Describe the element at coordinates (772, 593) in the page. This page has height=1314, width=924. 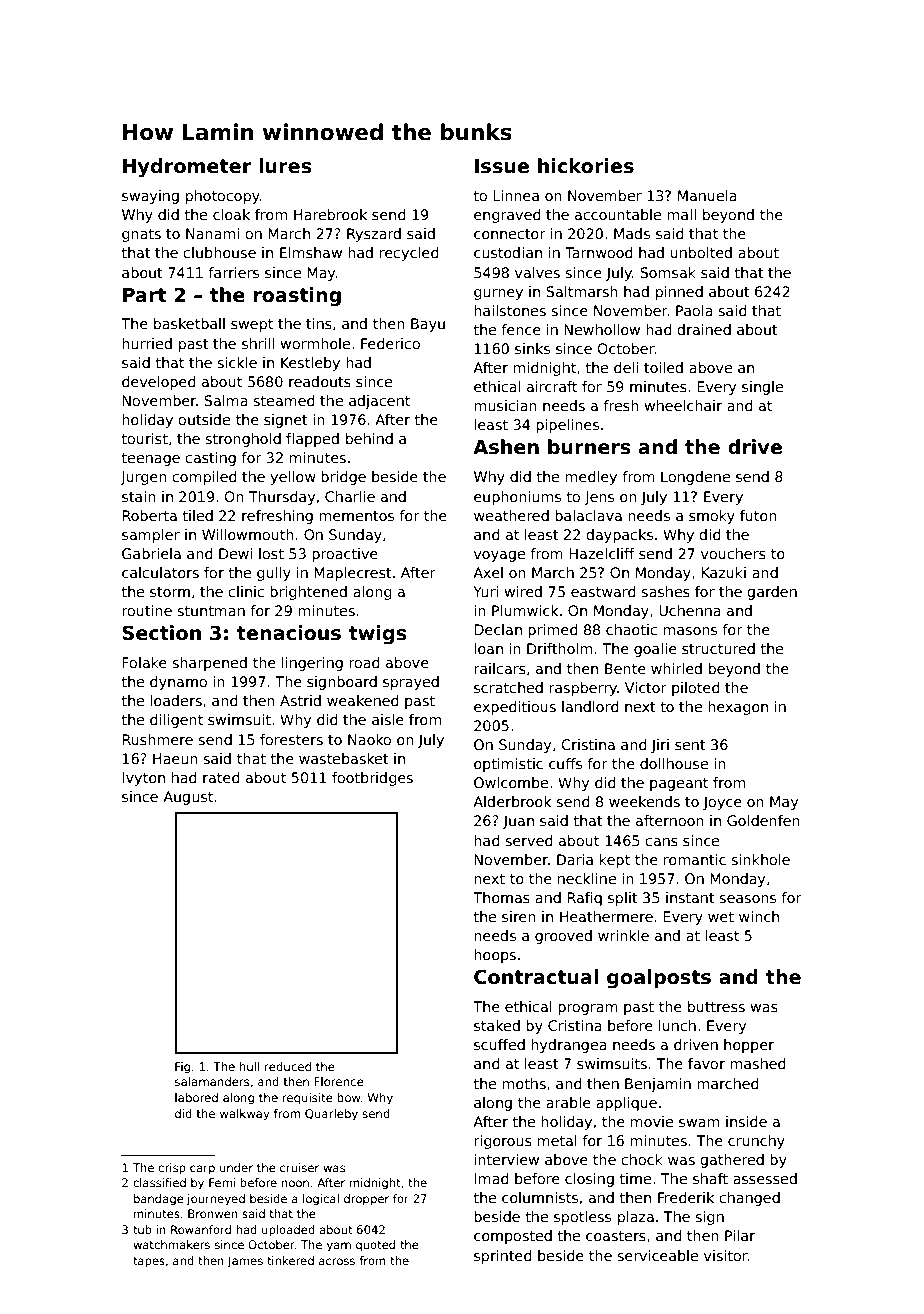
I see `garden` at that location.
